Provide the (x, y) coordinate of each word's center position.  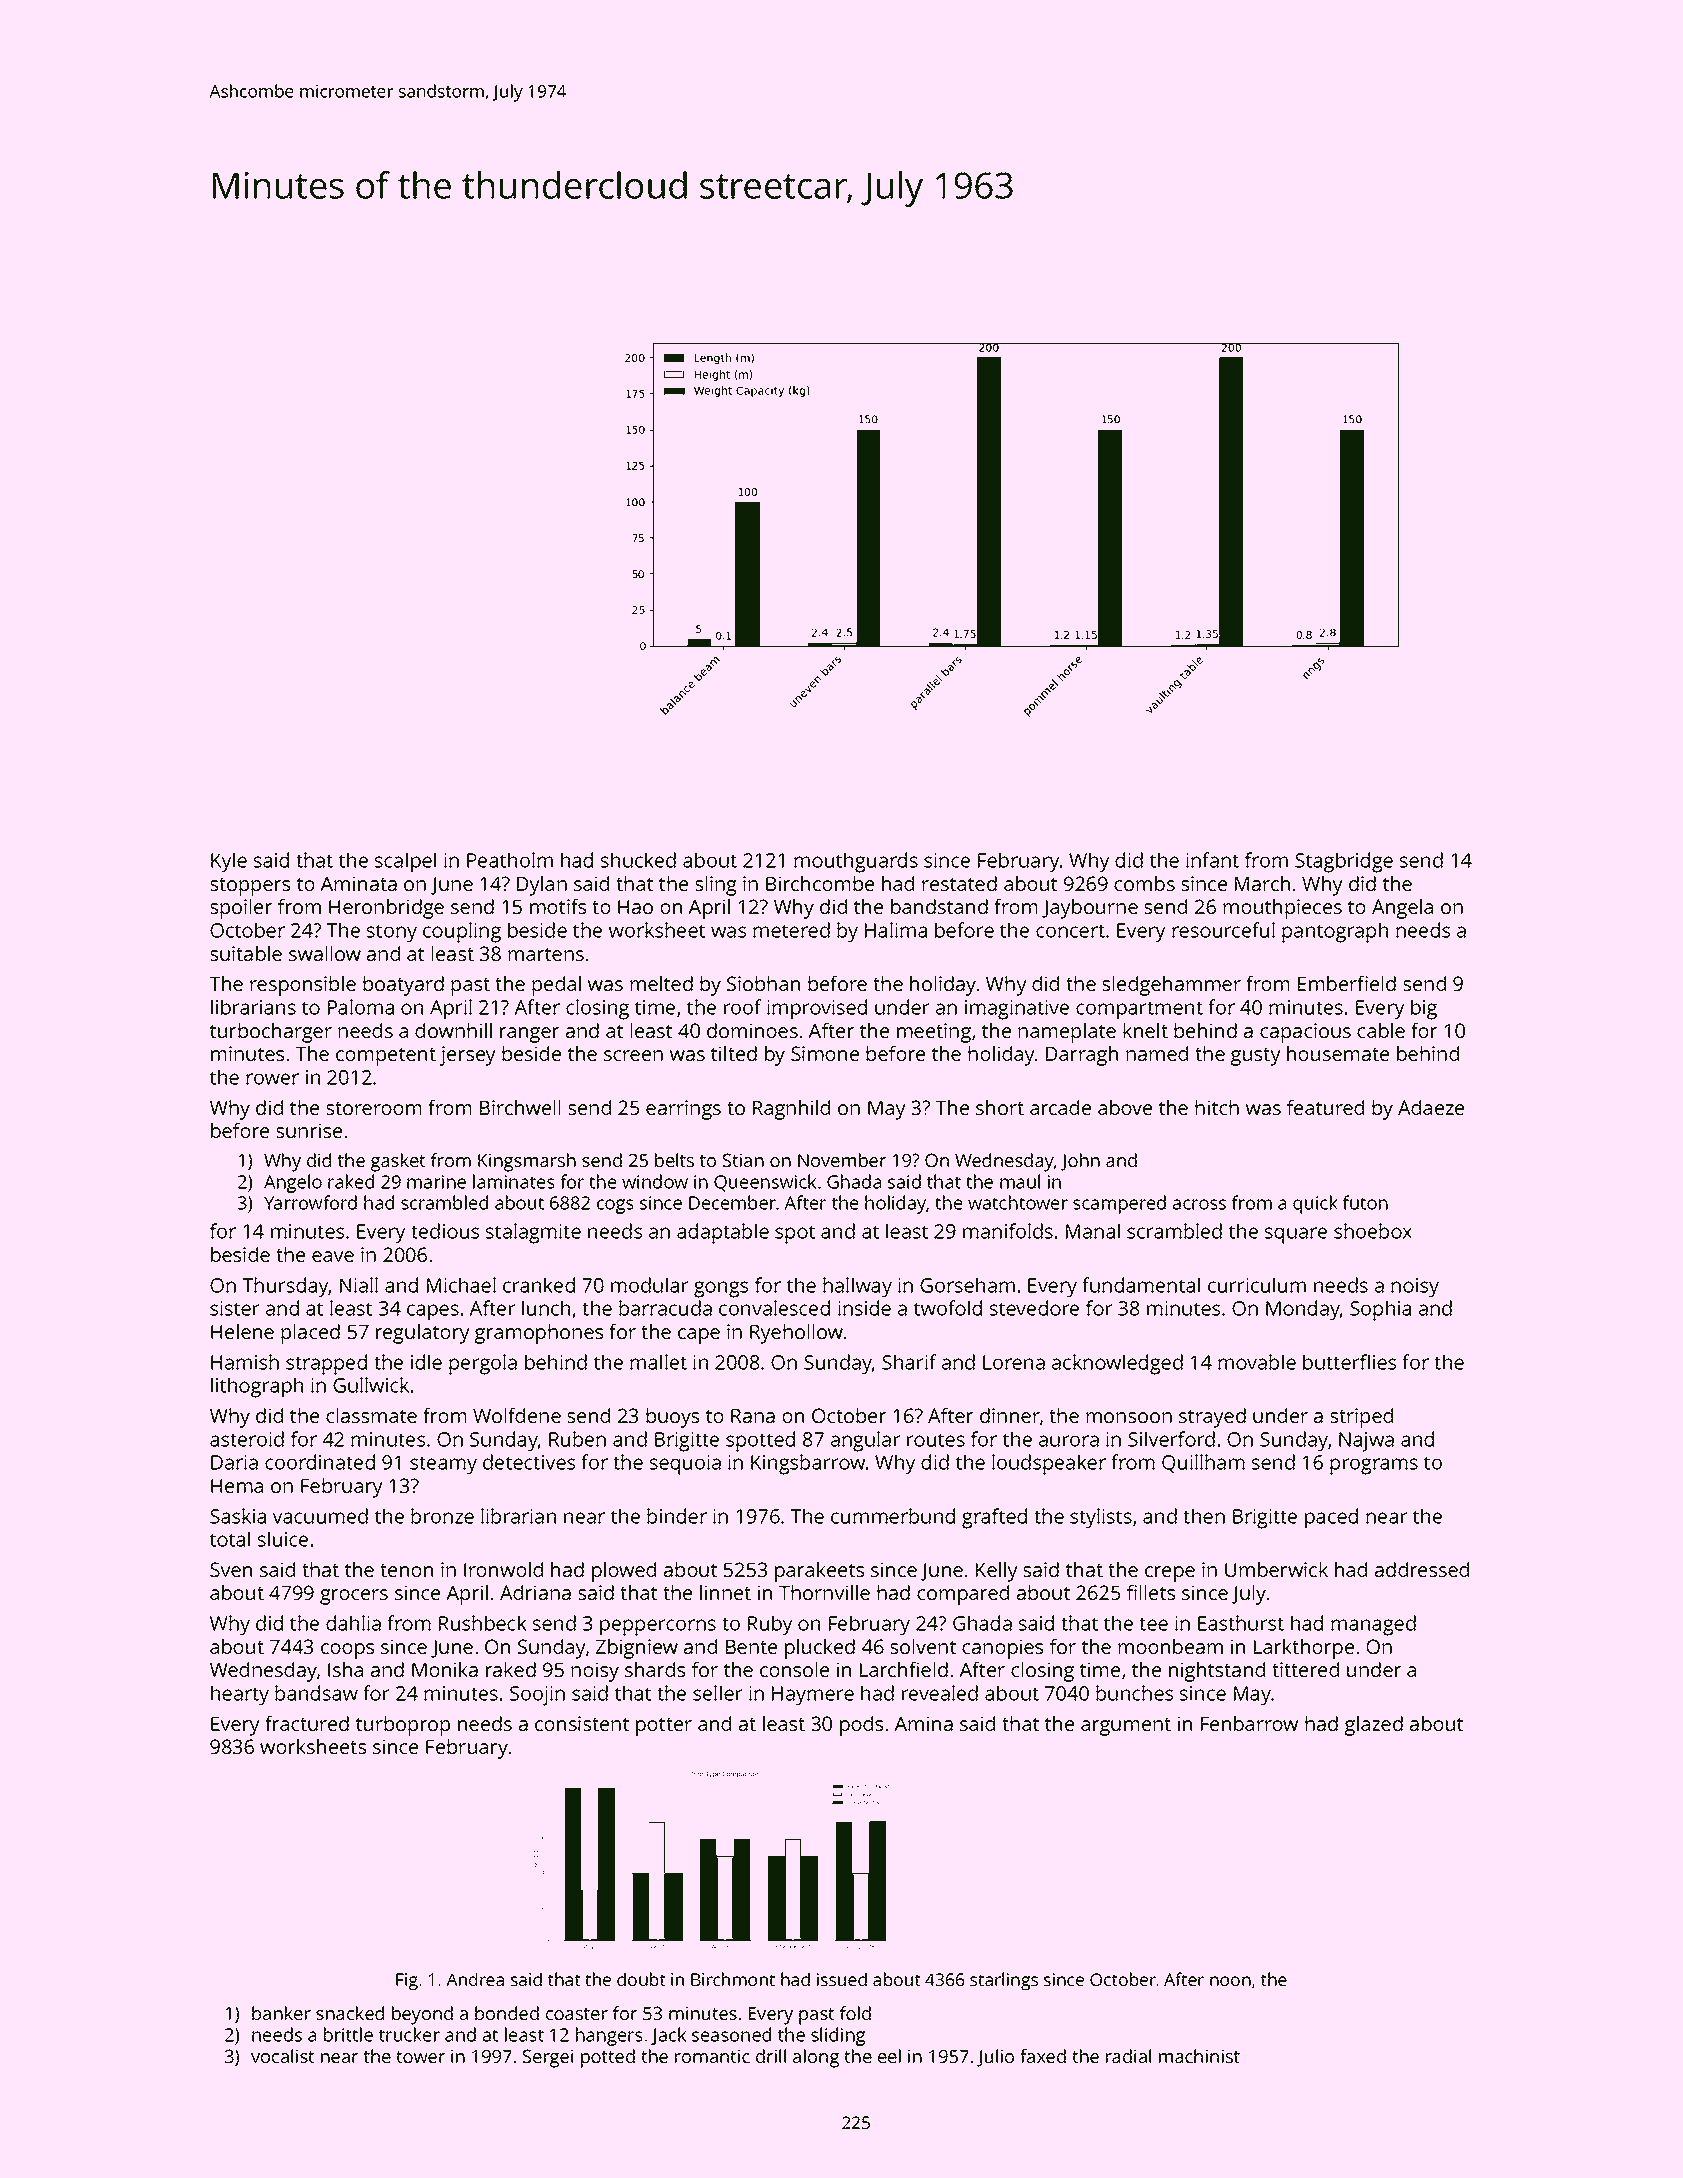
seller (718, 1693)
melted (661, 983)
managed (1373, 1625)
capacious (1305, 1033)
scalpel (405, 862)
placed (310, 1334)
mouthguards (856, 862)
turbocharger (271, 1033)
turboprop (403, 1726)
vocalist (282, 2056)
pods (861, 1726)
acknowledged (1117, 1364)
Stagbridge (1344, 862)
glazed (1374, 1726)
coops (347, 1651)
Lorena (1014, 1362)
